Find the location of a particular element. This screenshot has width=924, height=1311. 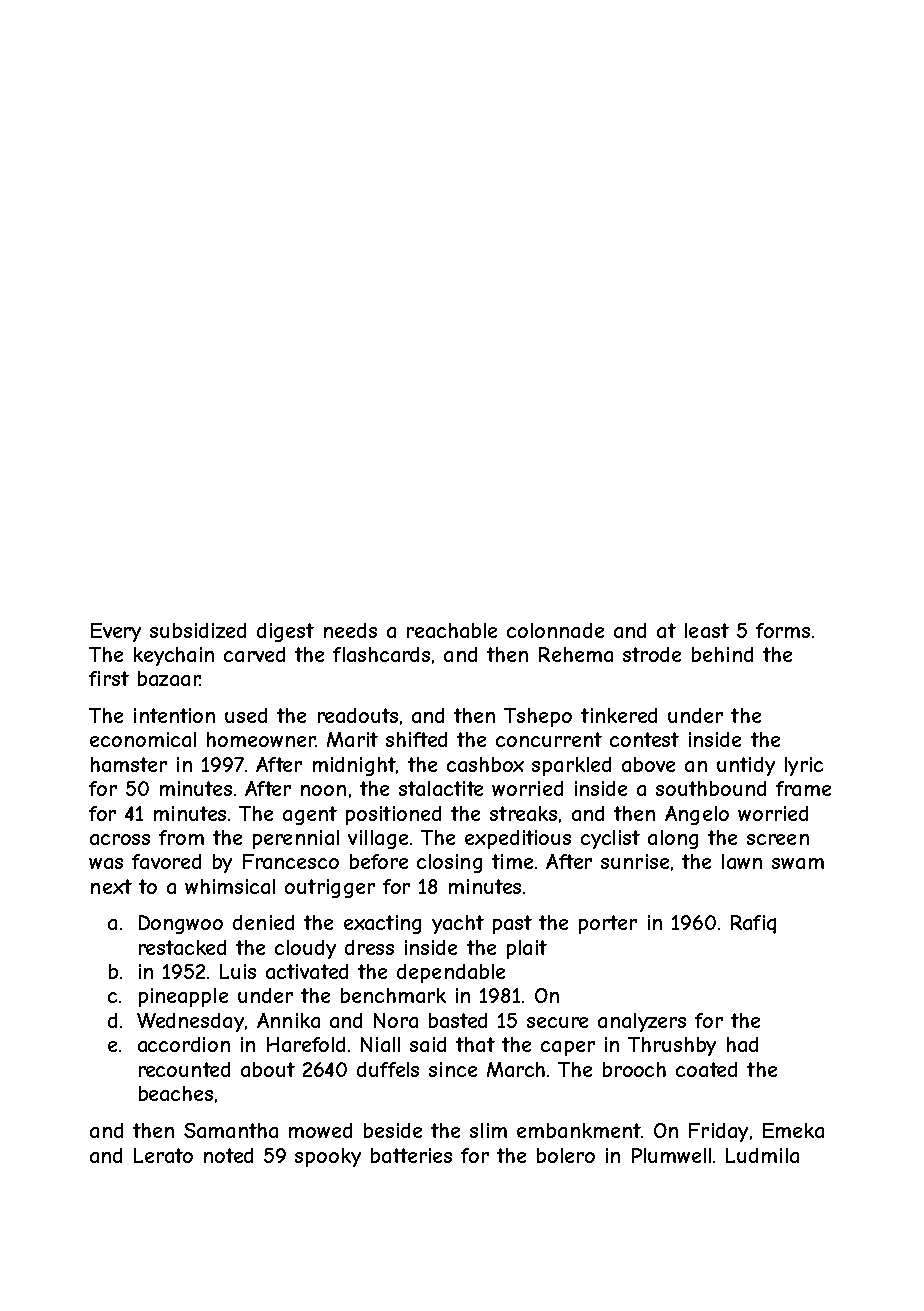

favored is located at coordinates (166, 861).
